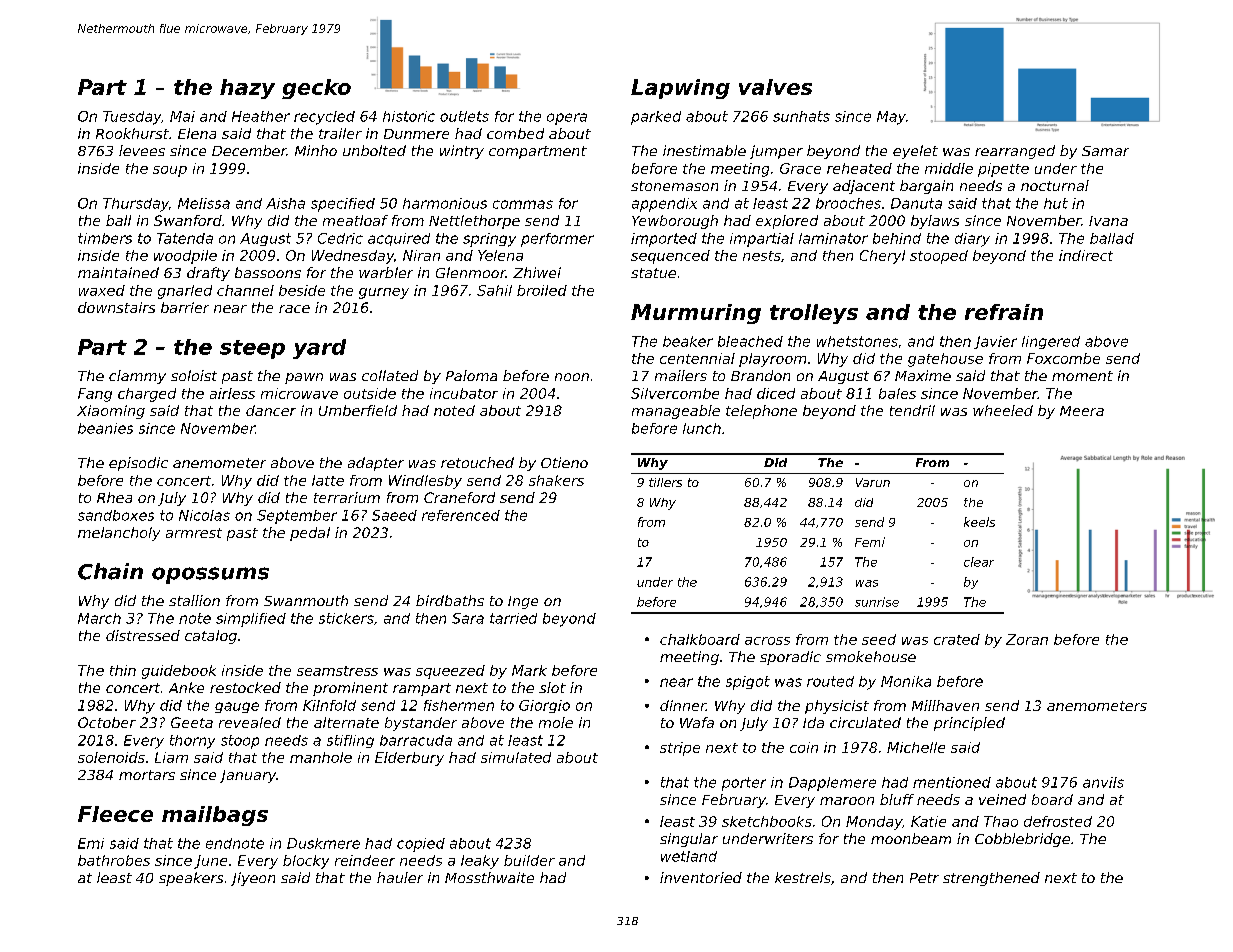  Describe the element at coordinates (515, 133) in the image. I see `combed` at that location.
